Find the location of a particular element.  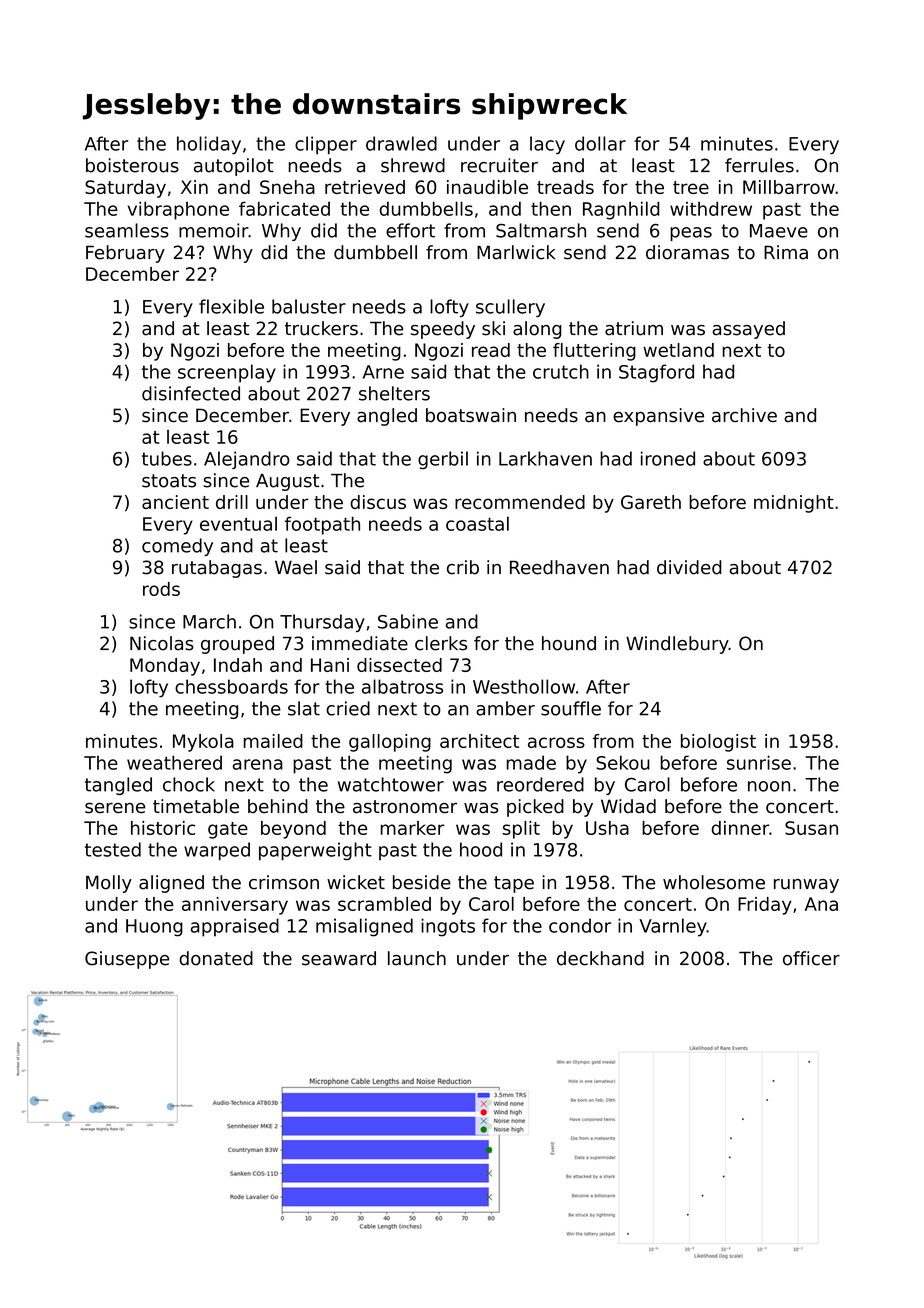

Nicolas is located at coordinates (162, 643).
